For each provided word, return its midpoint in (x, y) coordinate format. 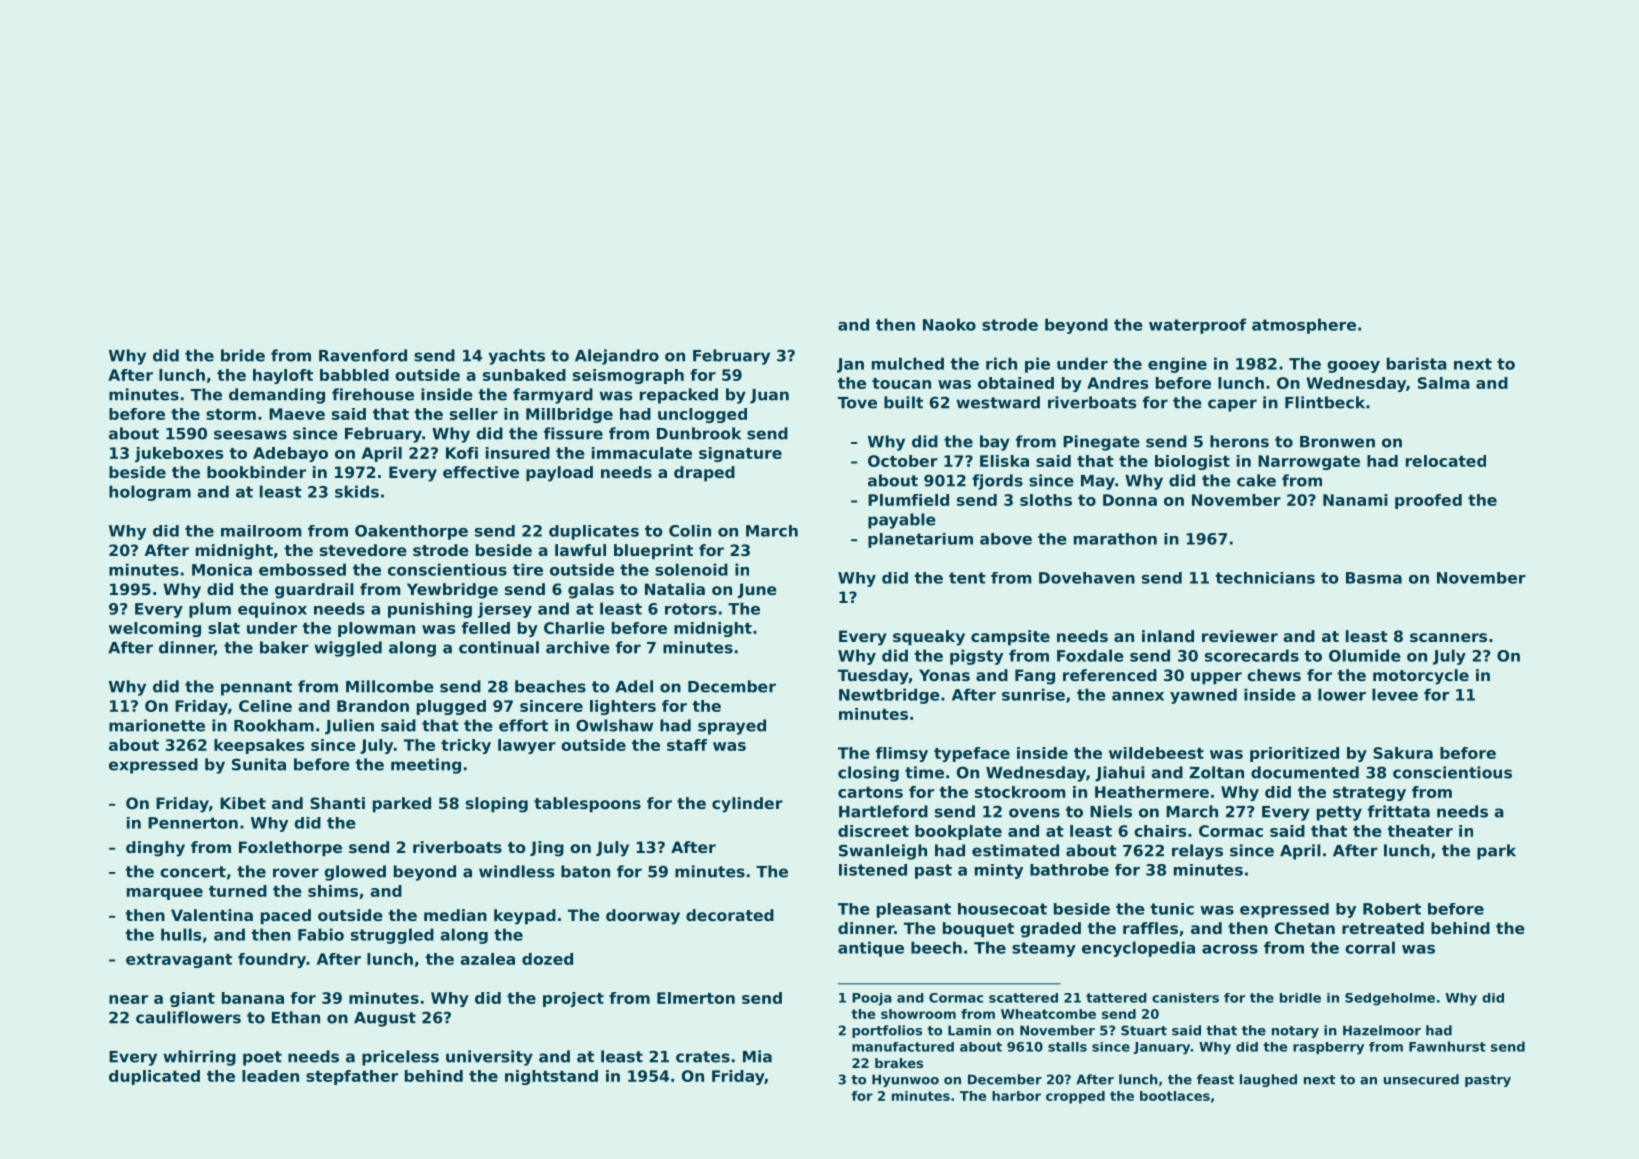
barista (1417, 363)
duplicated (154, 1077)
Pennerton (193, 823)
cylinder (747, 805)
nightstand (551, 1077)
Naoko (949, 324)
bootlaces (1175, 1096)
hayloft (283, 376)
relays (1197, 852)
